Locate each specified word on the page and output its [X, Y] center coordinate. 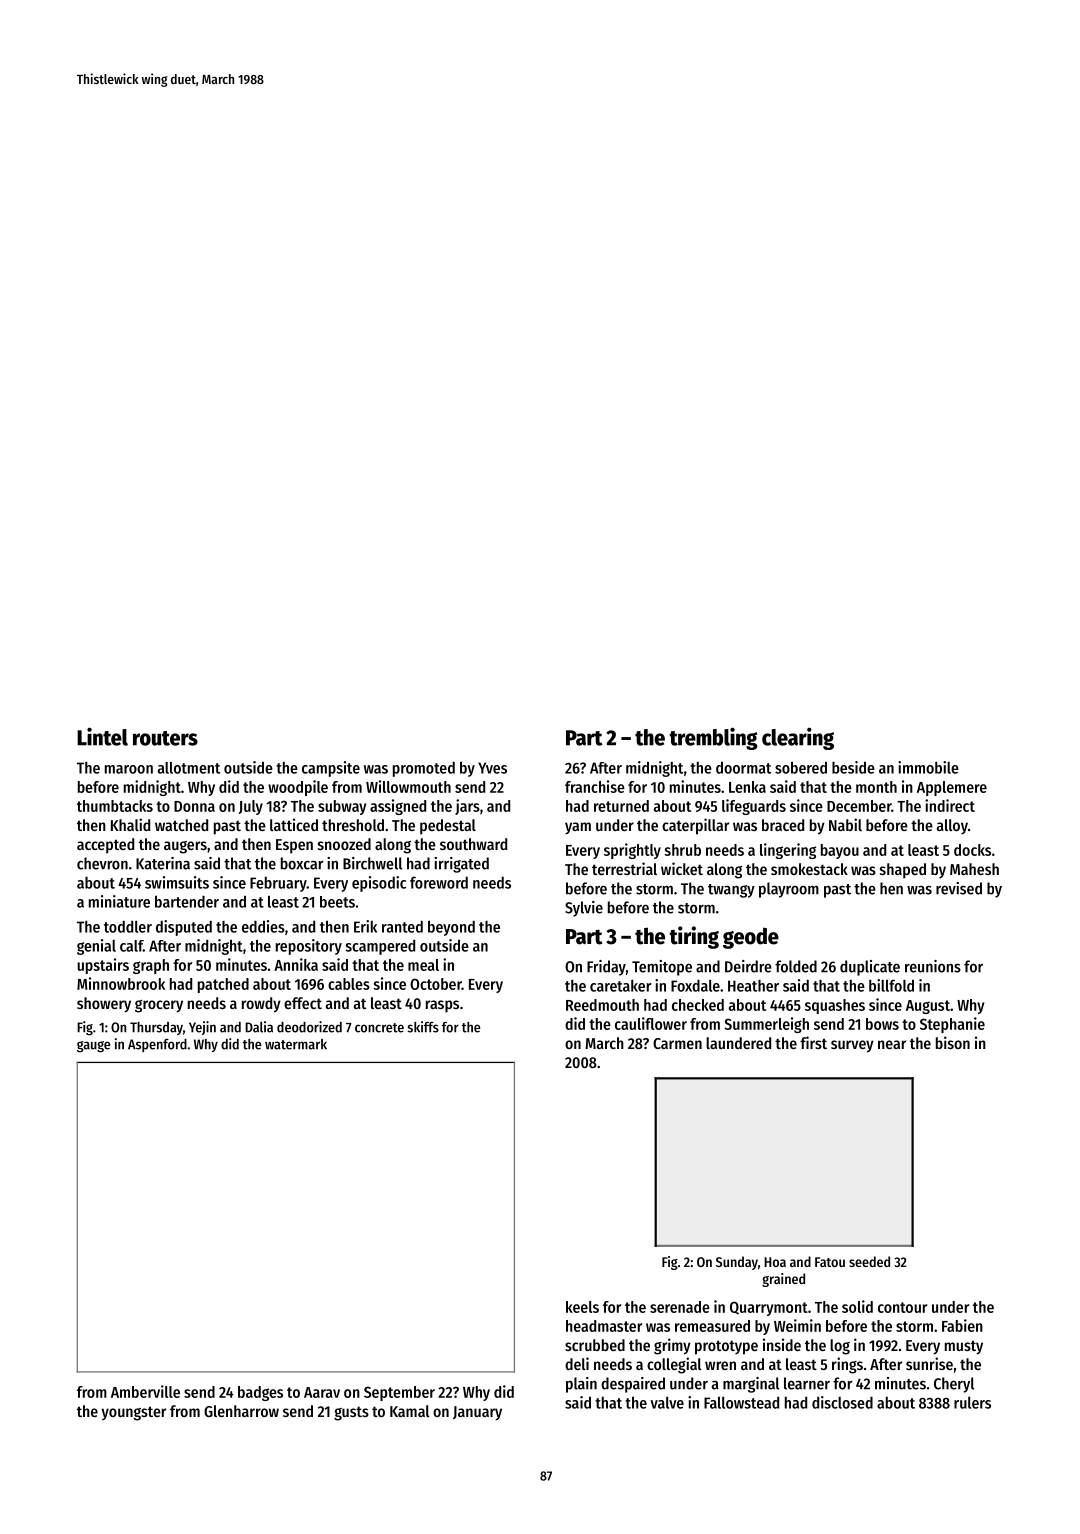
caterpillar [695, 826]
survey [852, 1046]
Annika [296, 964]
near [892, 1044]
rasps [442, 1006]
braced [783, 825]
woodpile [298, 788]
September [399, 1393]
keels [582, 1307]
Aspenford [157, 1045]
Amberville [145, 1391]
